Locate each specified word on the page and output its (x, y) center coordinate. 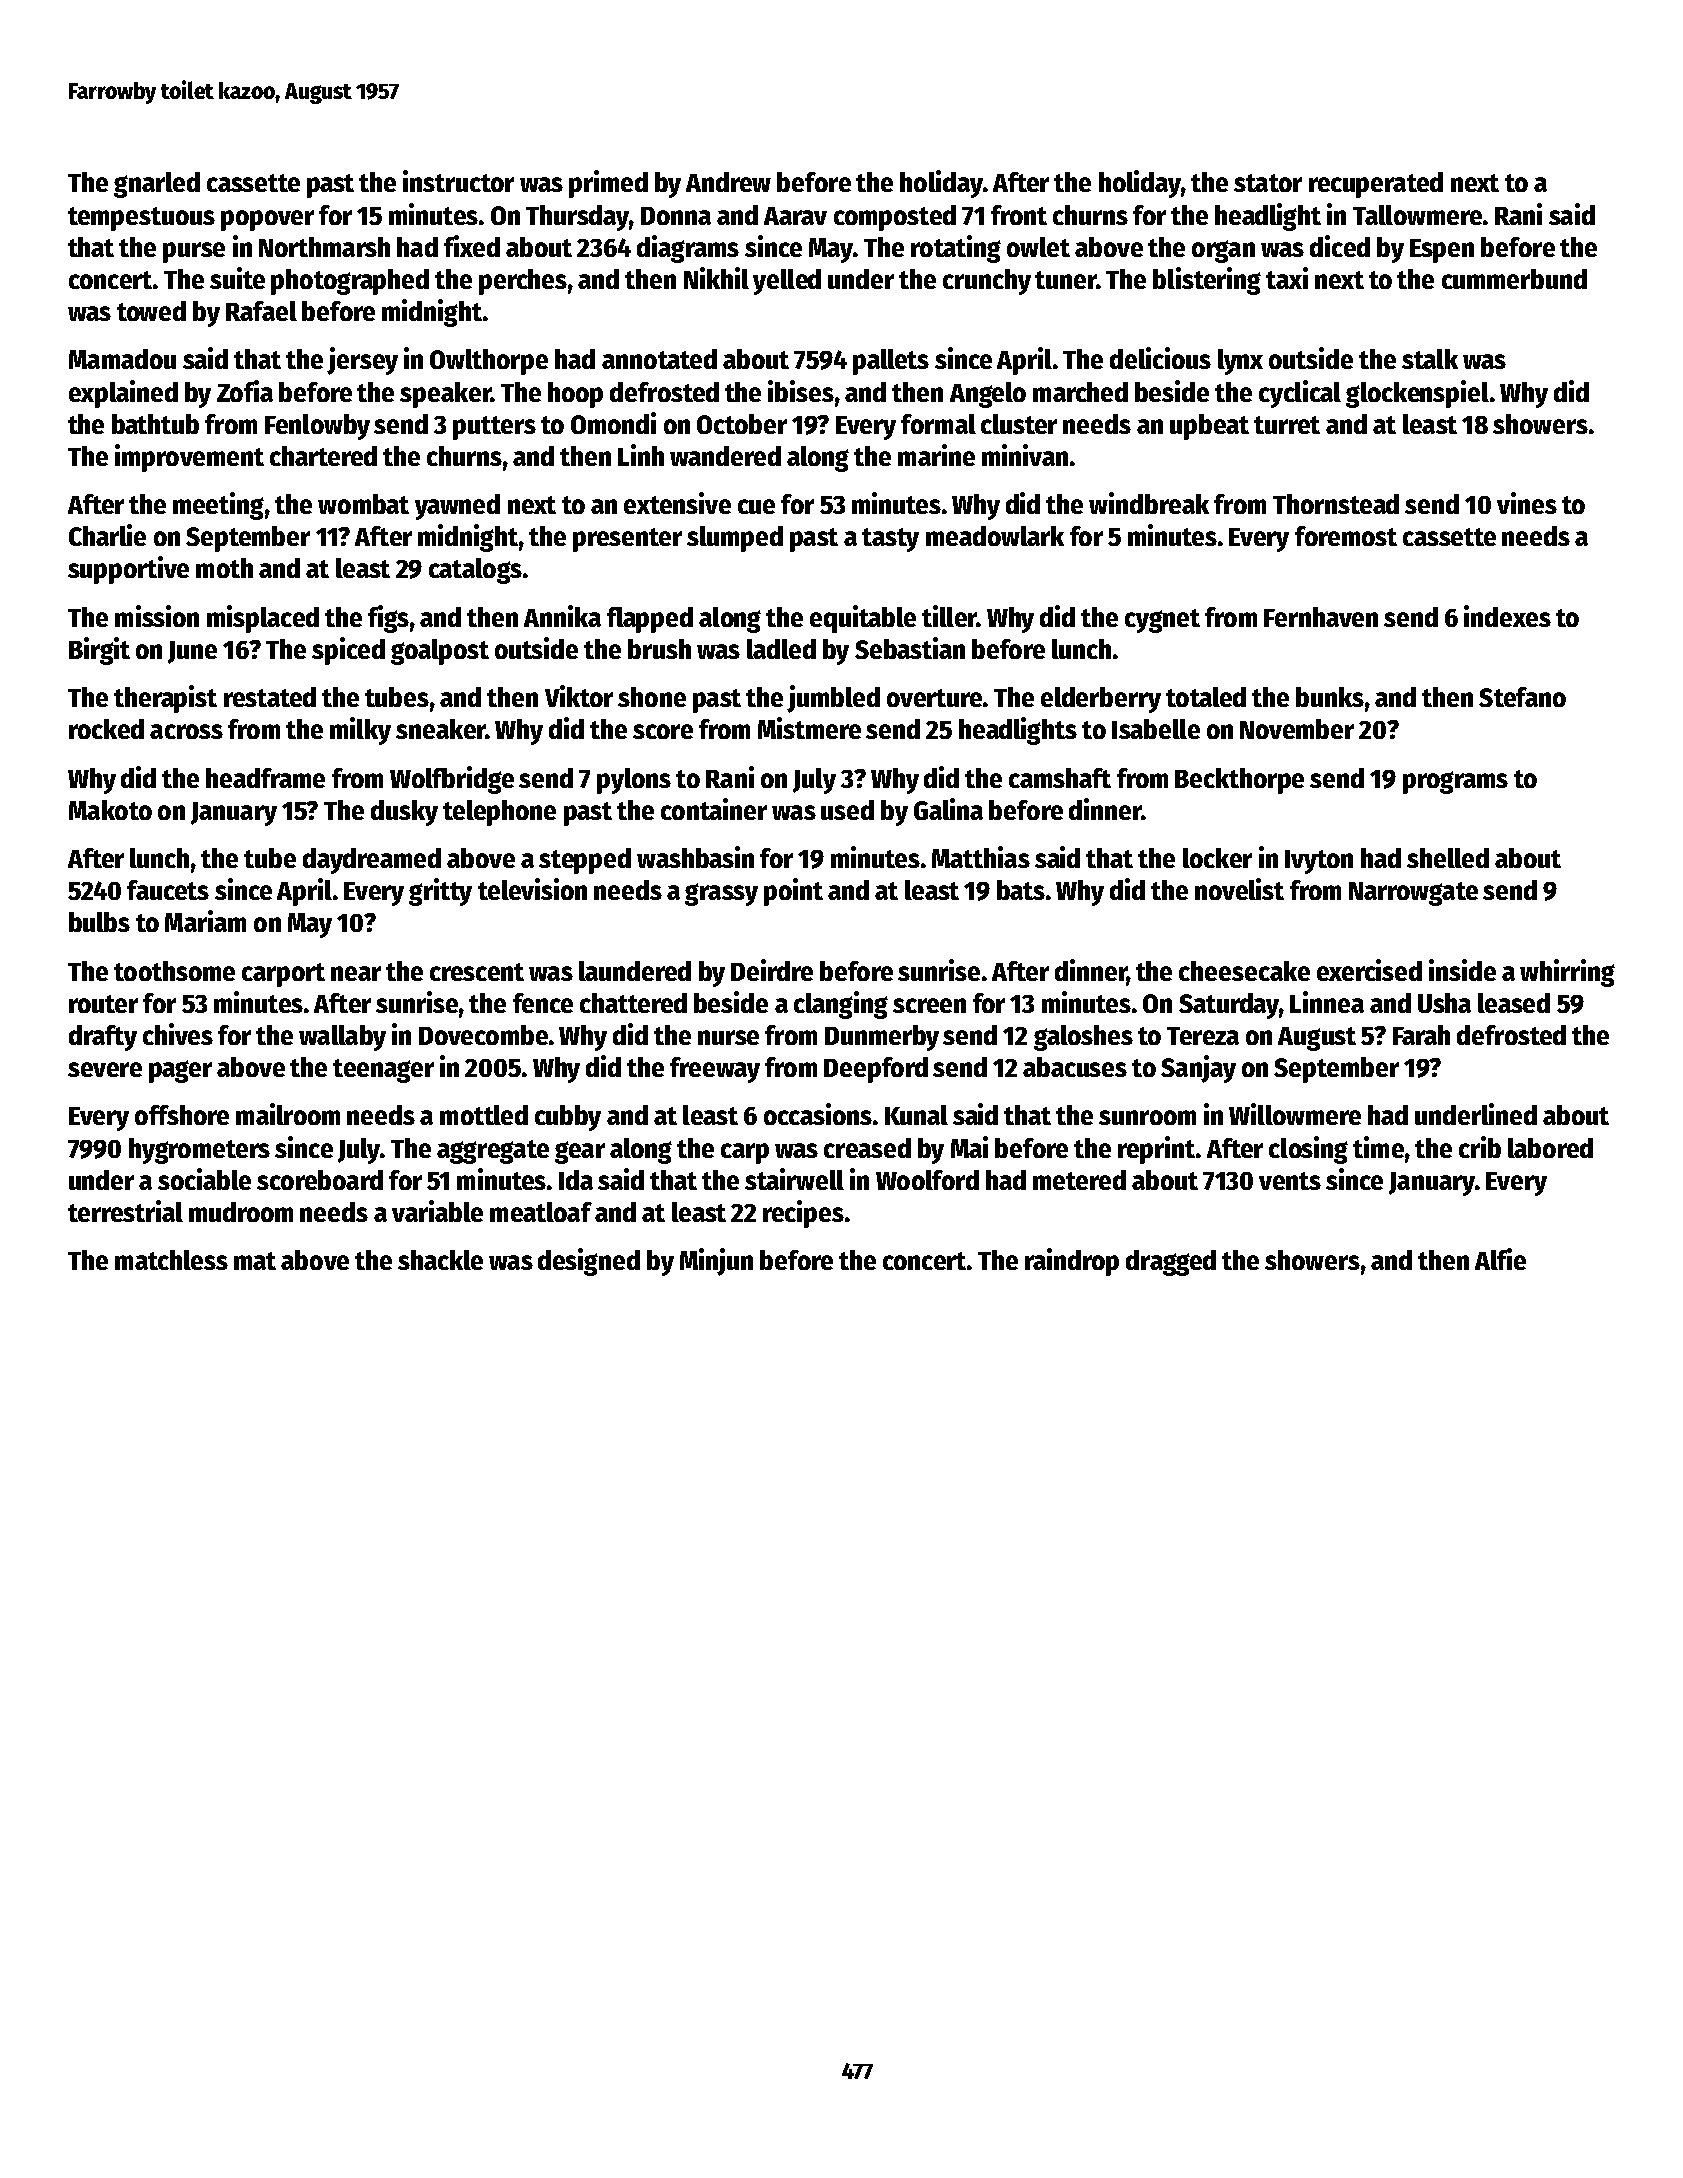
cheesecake (1244, 971)
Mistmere (809, 728)
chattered (633, 1003)
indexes (1507, 616)
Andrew (728, 182)
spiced (348, 651)
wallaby (342, 1038)
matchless (171, 1260)
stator (1268, 183)
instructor (458, 181)
